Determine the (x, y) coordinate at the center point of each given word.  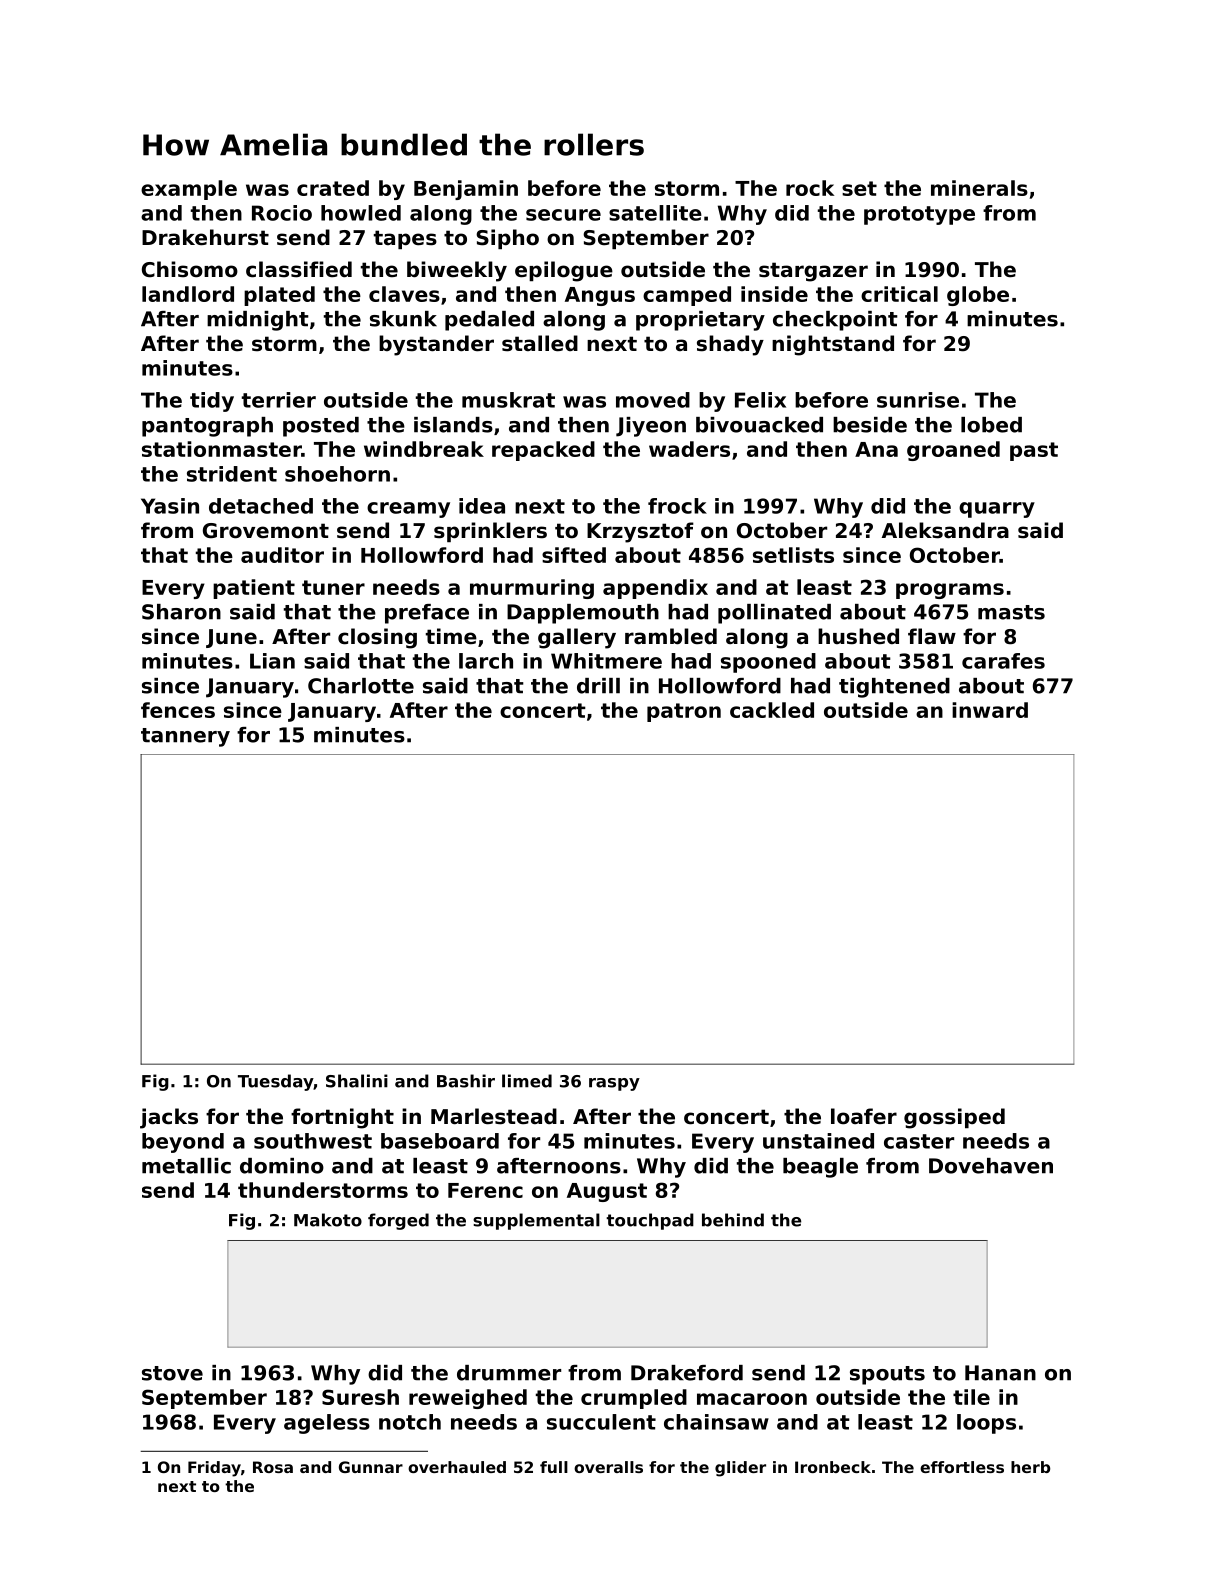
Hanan (1000, 1373)
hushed (858, 636)
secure (563, 215)
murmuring (532, 589)
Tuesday (276, 1082)
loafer (864, 1116)
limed (527, 1081)
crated (333, 188)
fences (178, 710)
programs (950, 591)
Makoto (328, 1220)
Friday (214, 1469)
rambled (671, 636)
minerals (979, 188)
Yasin (170, 506)
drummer (509, 1373)
